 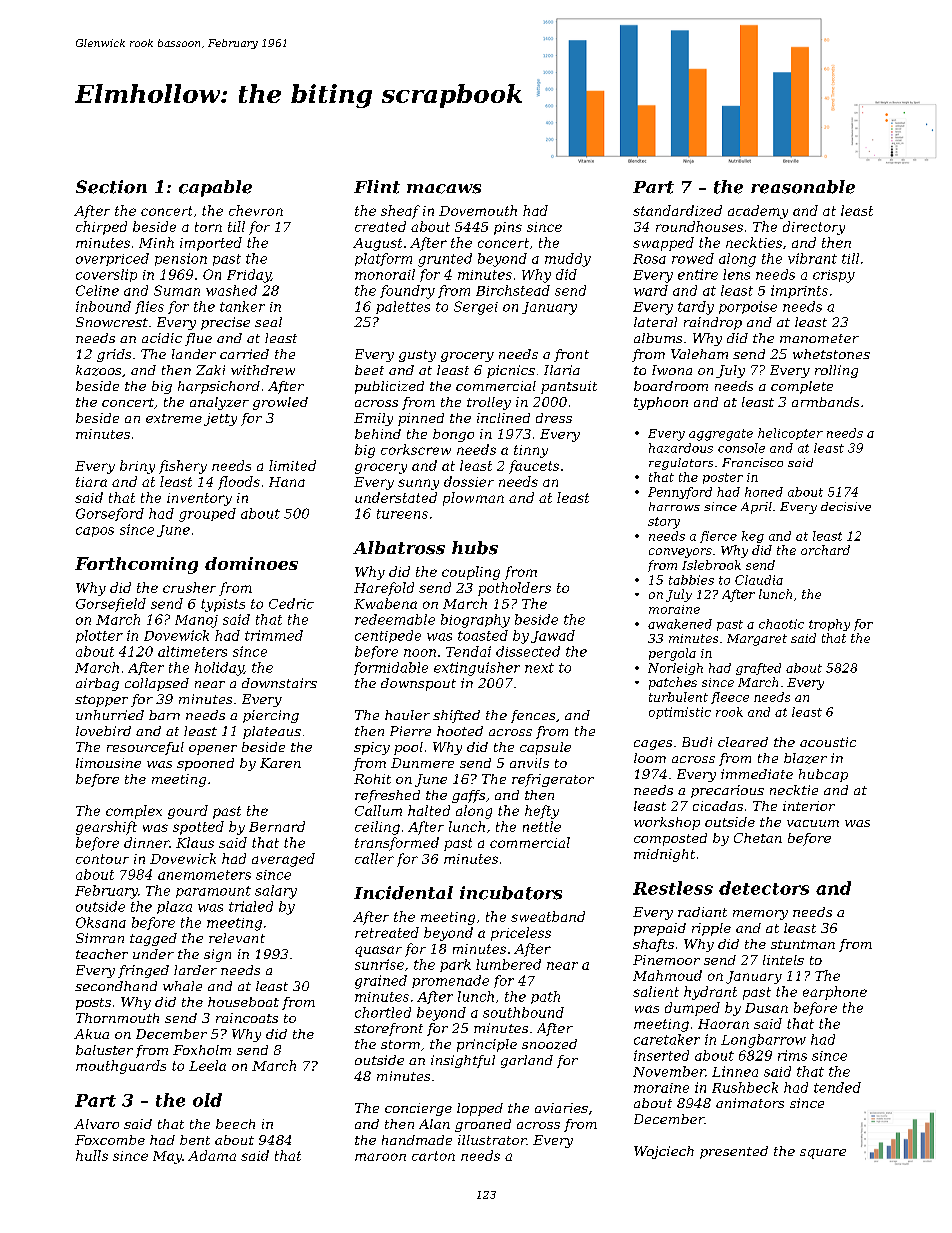 What do you see at coordinates (157, 684) in the page?
I see `collapsed` at bounding box center [157, 684].
